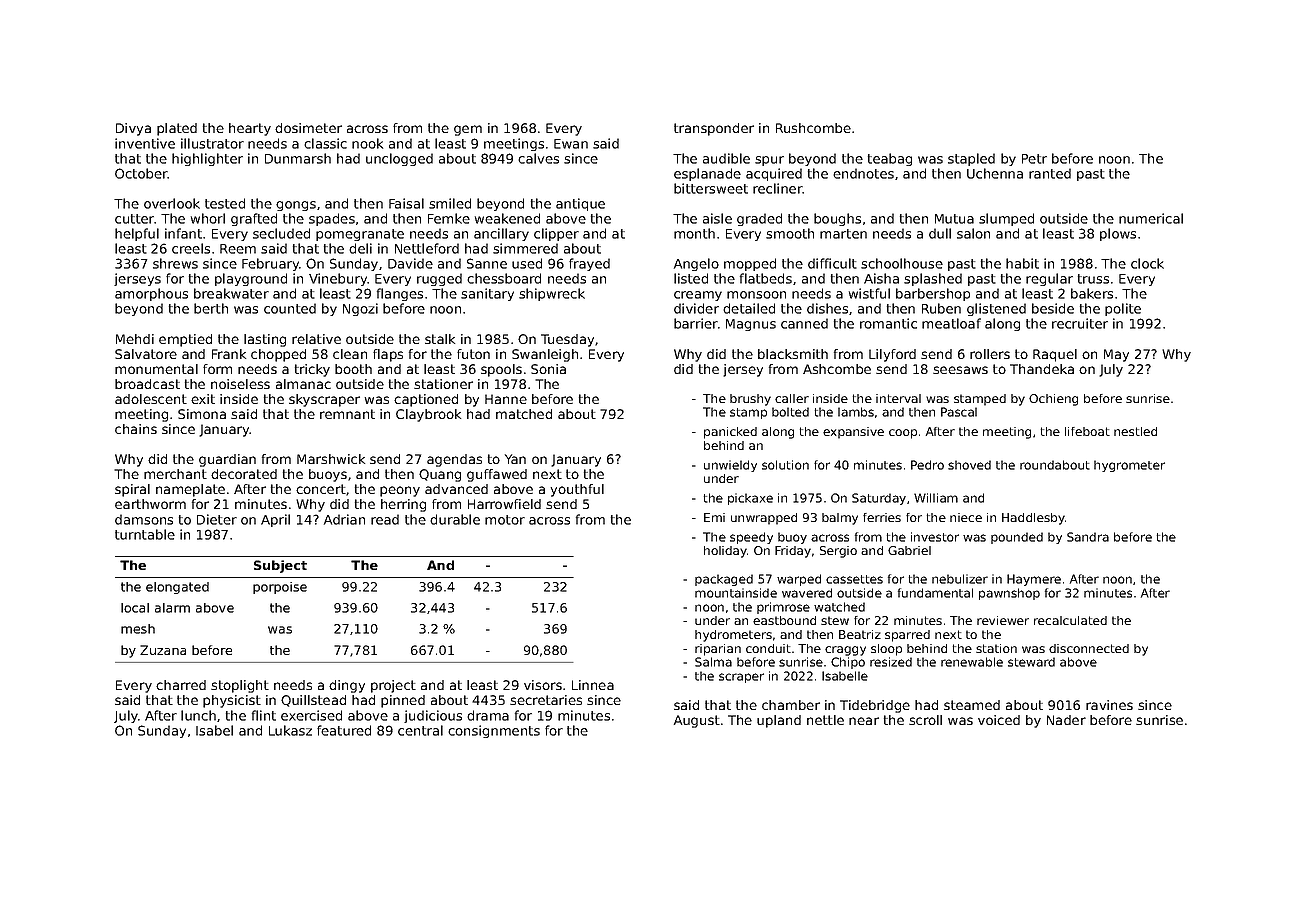 Image resolution: width=1308 pixels, height=924 pixels. Describe the element at coordinates (290, 730) in the image. I see `Lukasz` at that location.
